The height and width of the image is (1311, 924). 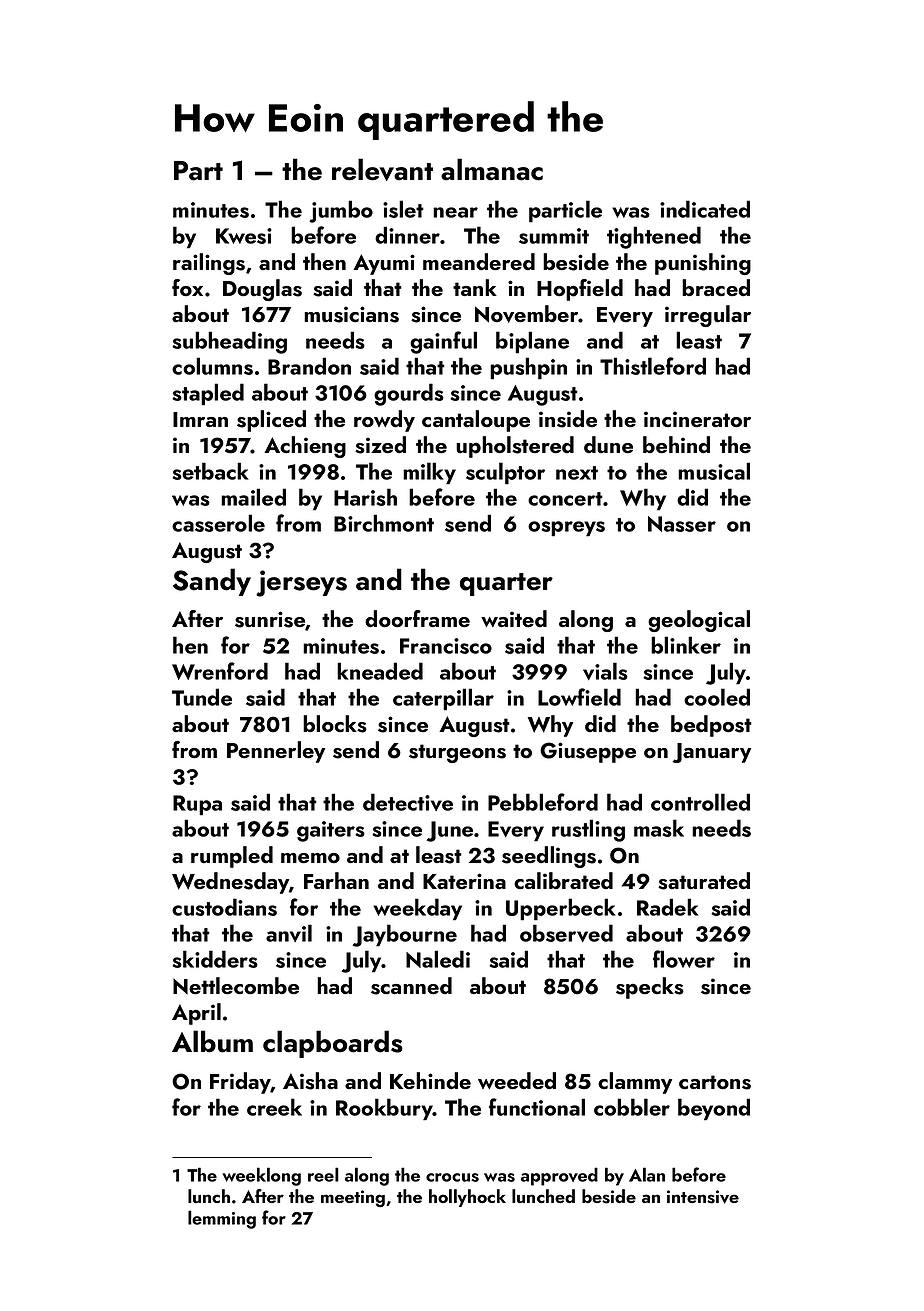 I want to click on next, so click(x=577, y=473).
